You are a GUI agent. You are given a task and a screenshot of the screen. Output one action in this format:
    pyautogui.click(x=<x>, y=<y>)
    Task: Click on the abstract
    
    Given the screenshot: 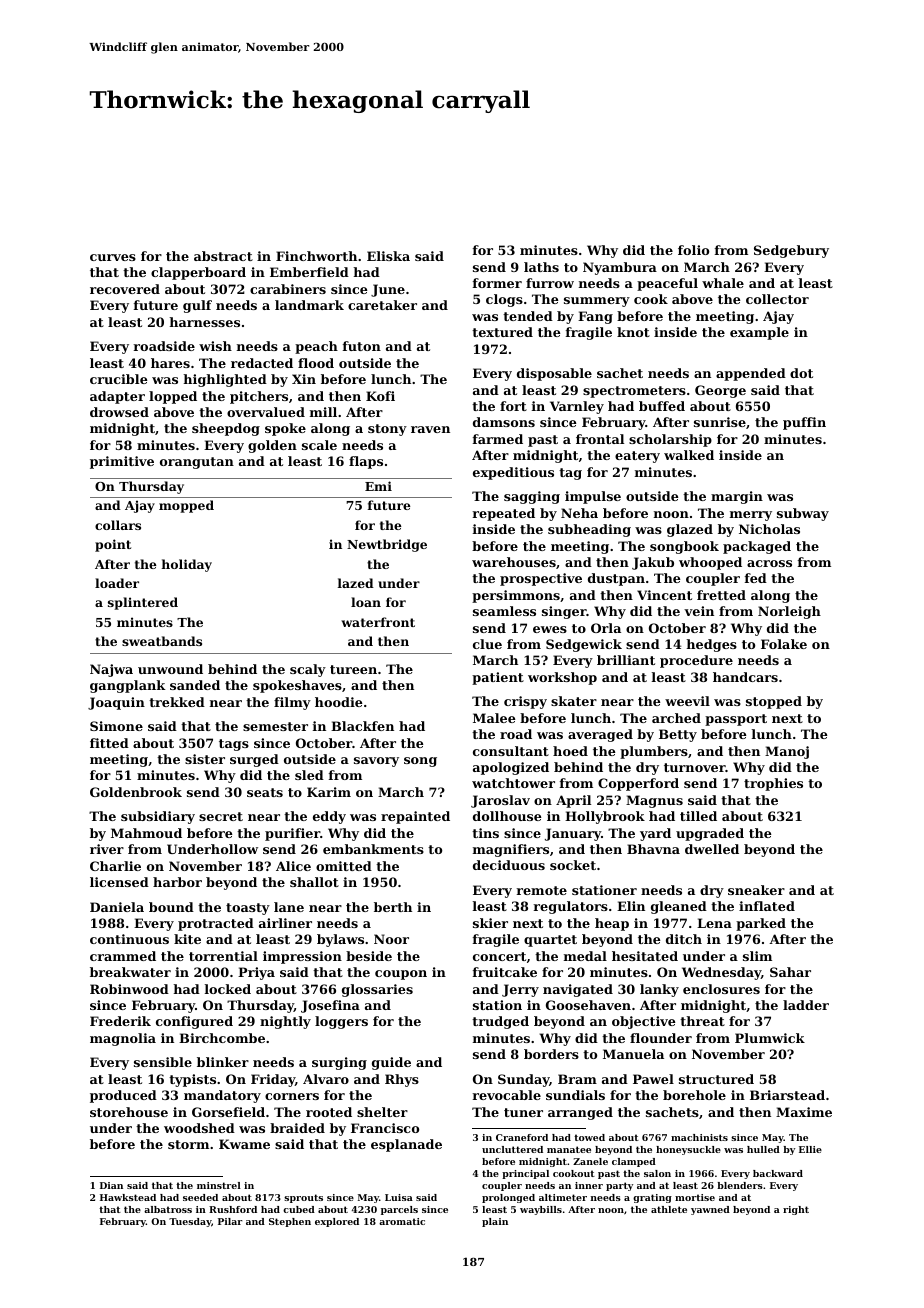 What is the action you would take?
    pyautogui.click(x=223, y=256)
